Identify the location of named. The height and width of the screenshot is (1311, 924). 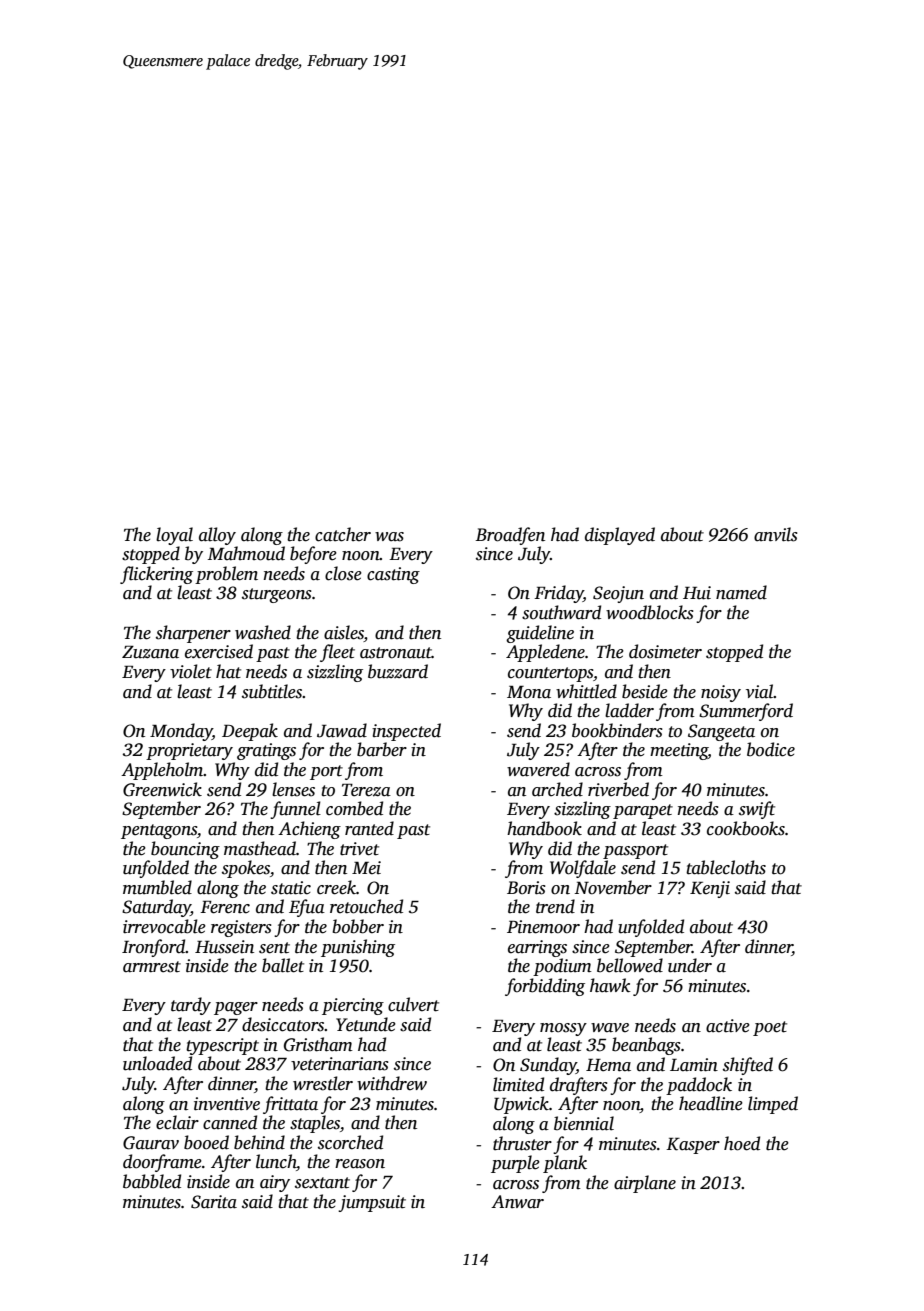
(741, 592).
